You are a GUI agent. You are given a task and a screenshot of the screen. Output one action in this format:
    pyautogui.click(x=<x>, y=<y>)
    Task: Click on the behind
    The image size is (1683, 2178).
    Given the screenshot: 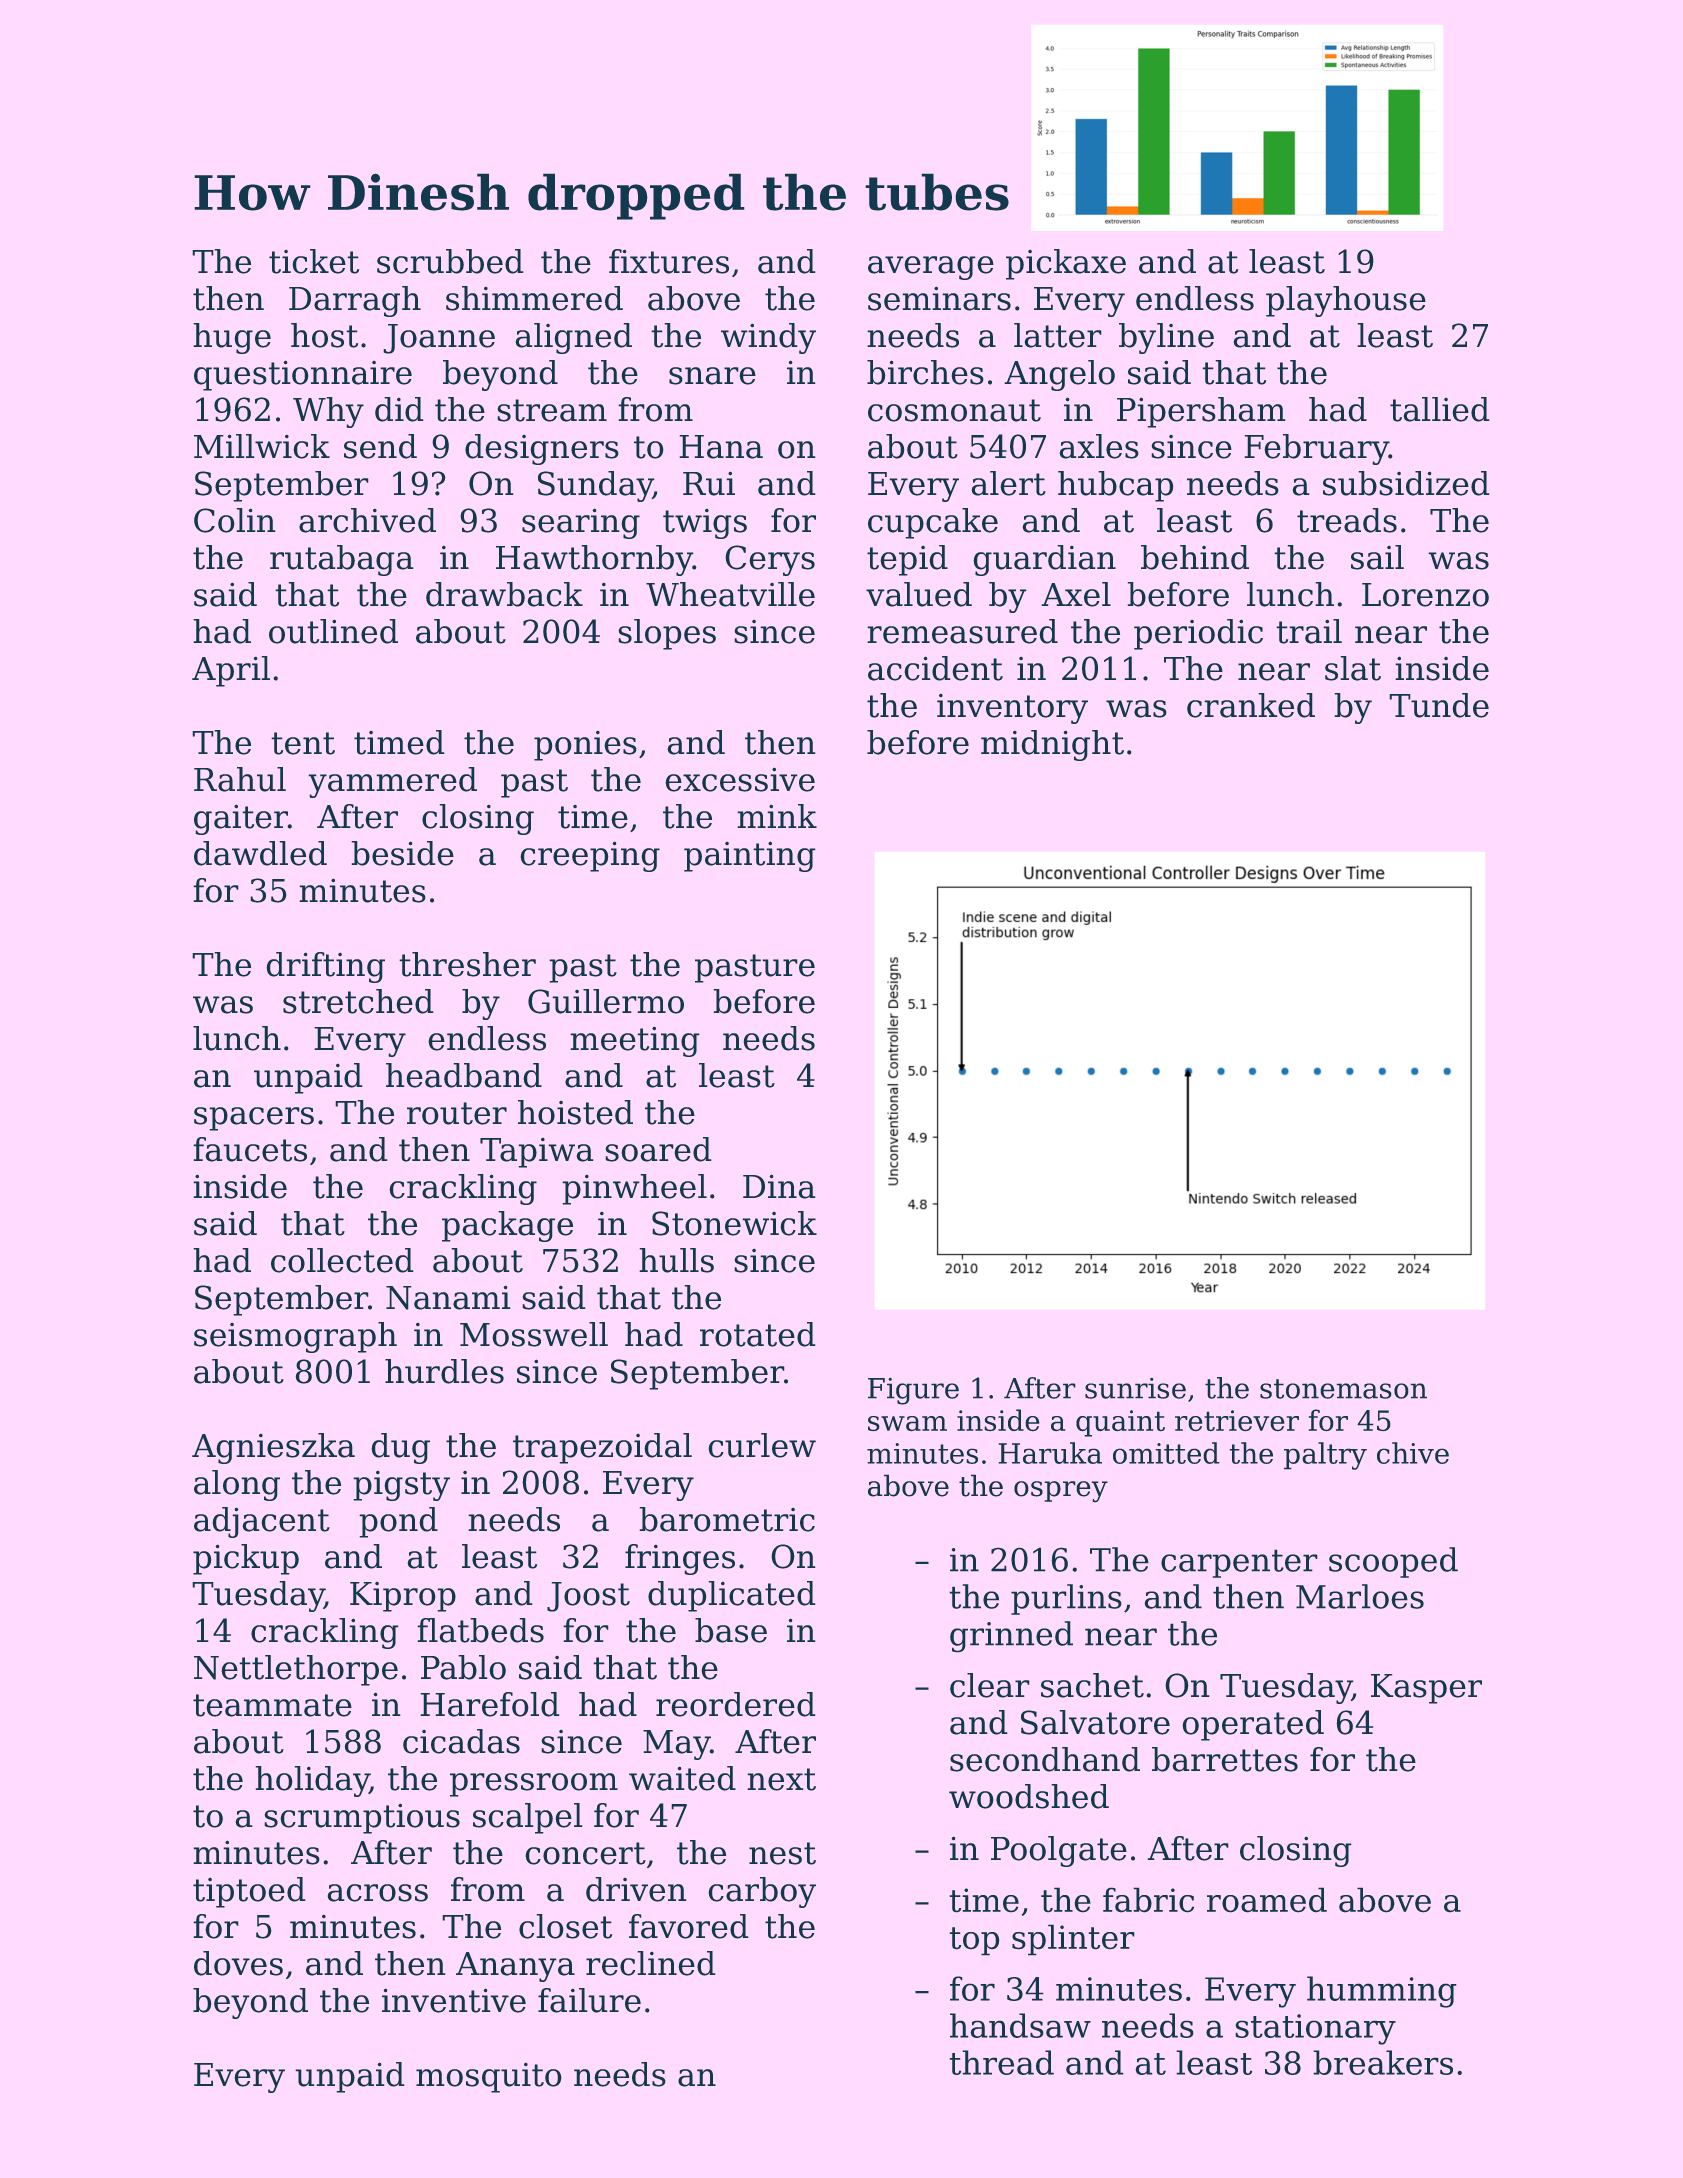 What is the action you would take?
    pyautogui.click(x=1195, y=557)
